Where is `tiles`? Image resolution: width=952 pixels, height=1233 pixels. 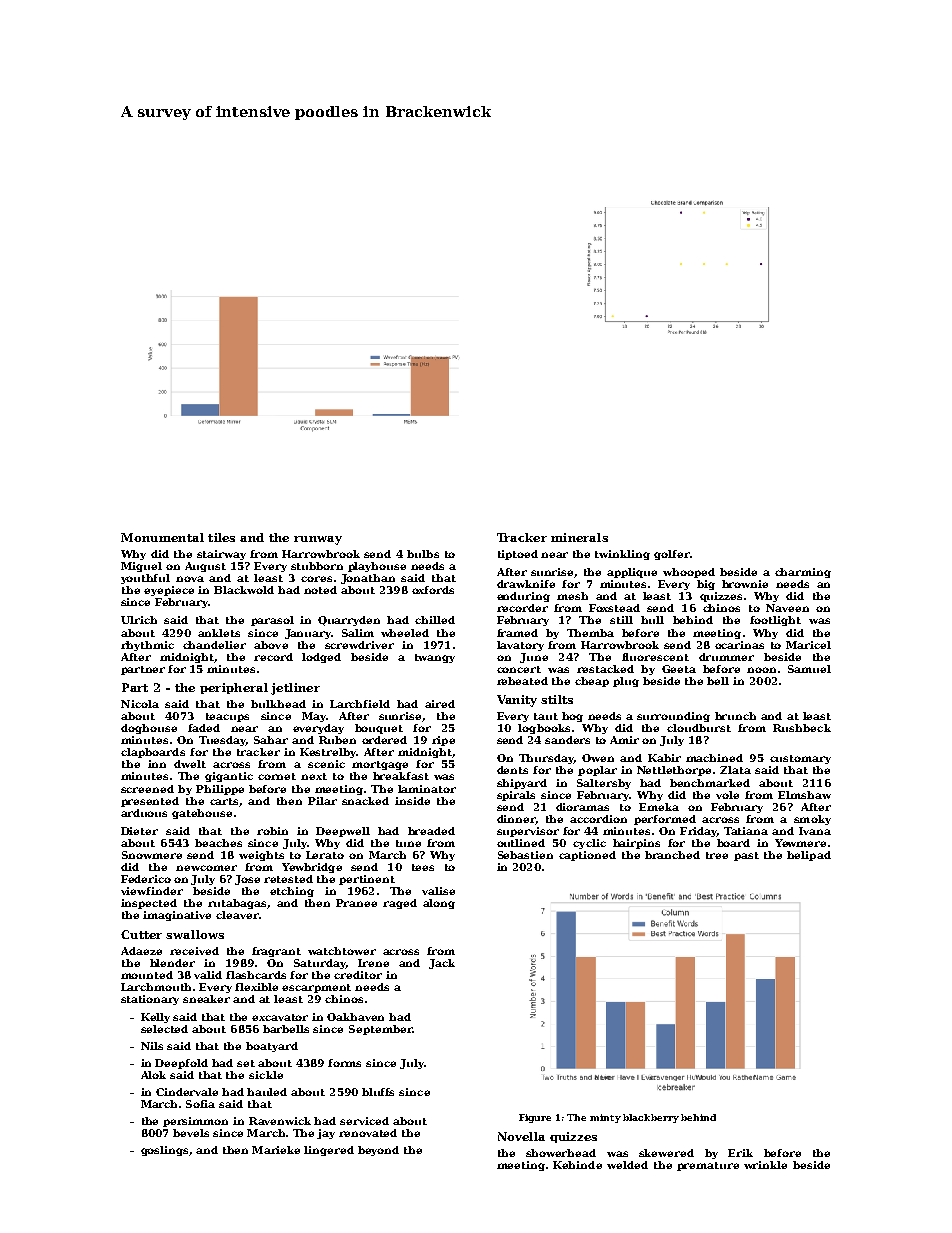 tiles is located at coordinates (221, 537).
